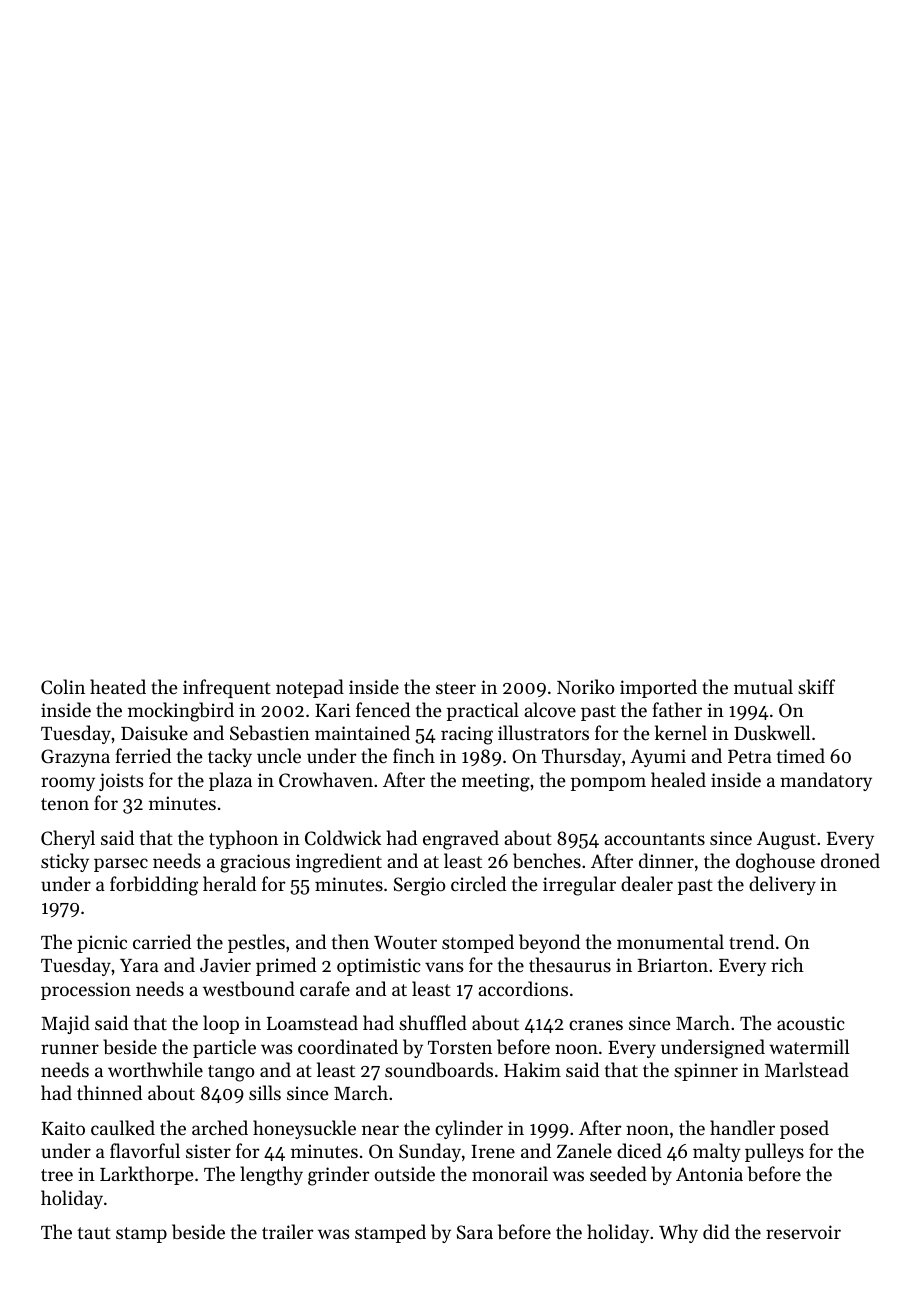  I want to click on grinder, so click(338, 1176).
